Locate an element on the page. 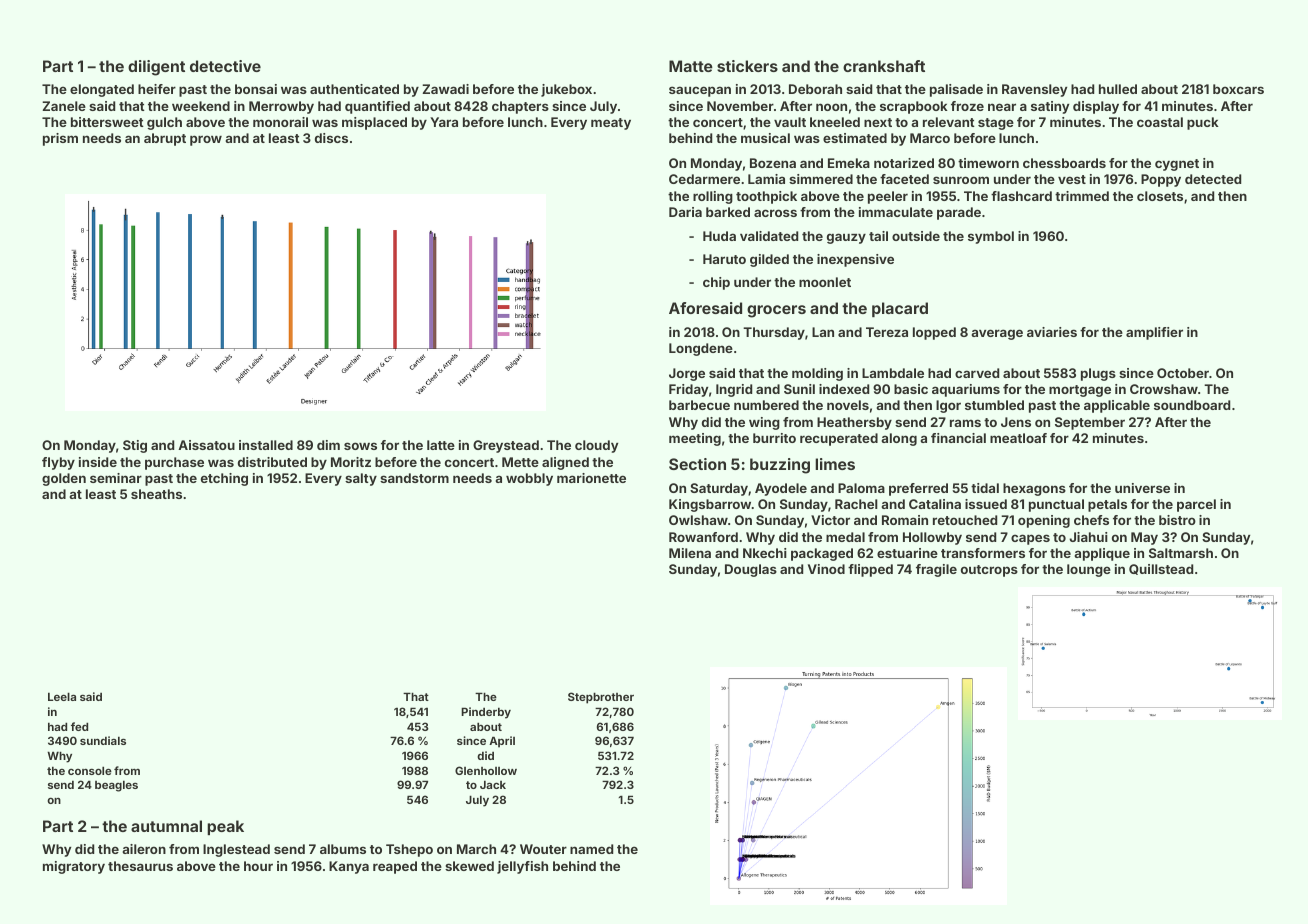  Ravensley is located at coordinates (1034, 90).
